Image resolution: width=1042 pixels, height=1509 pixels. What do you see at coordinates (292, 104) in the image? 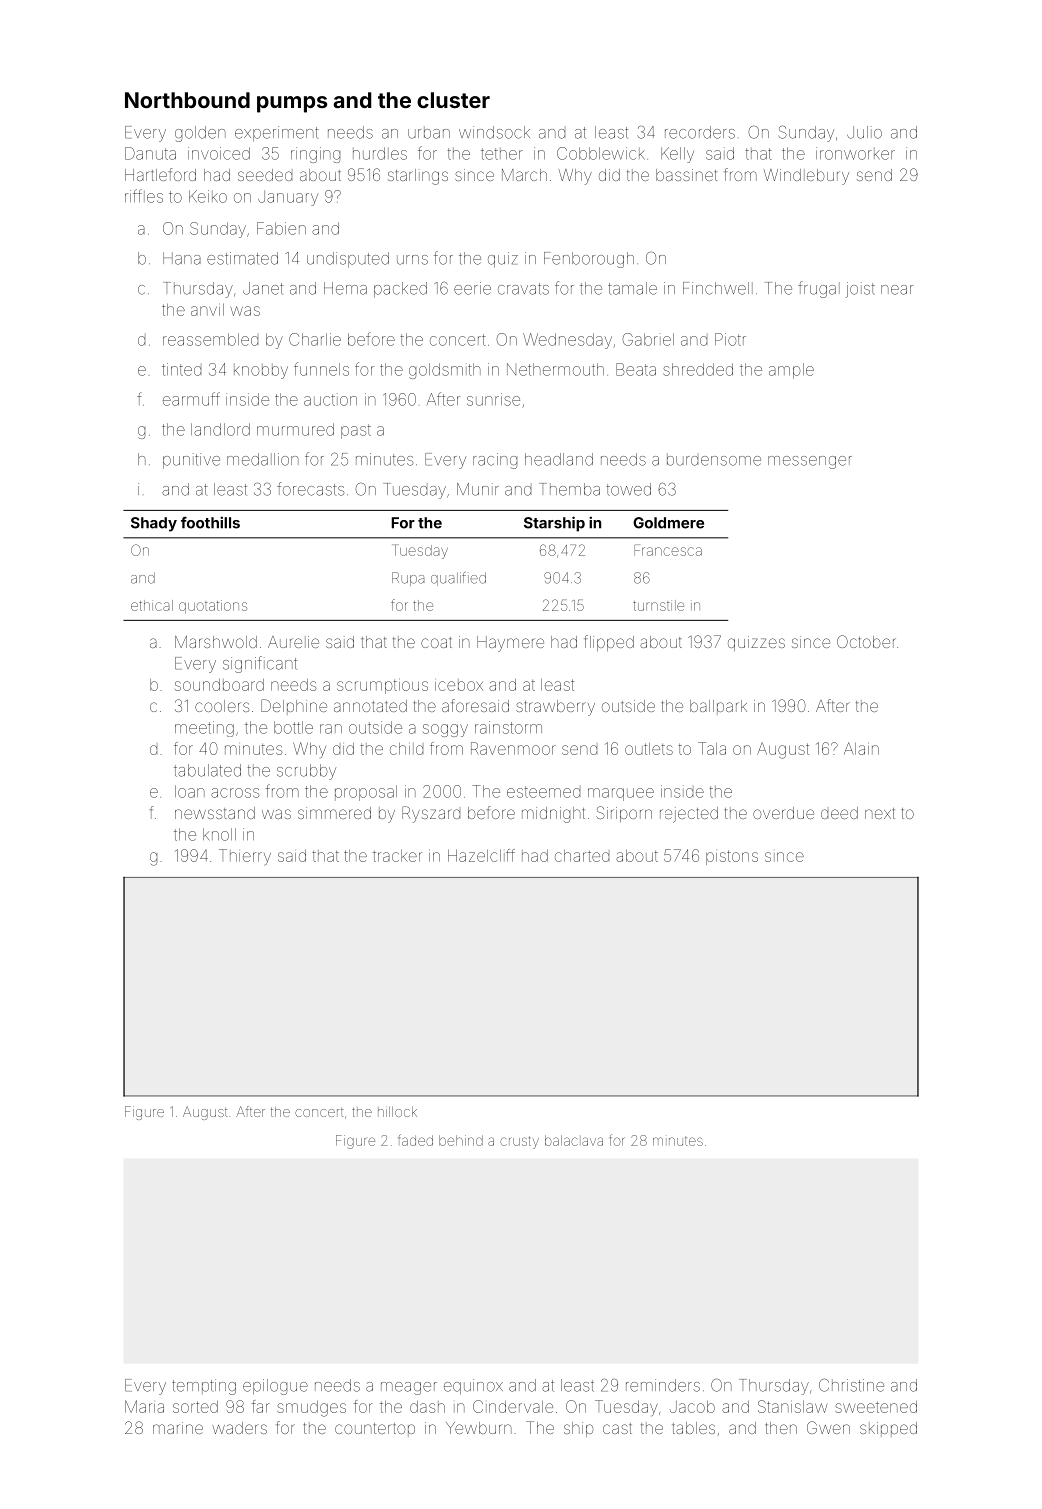
I see `pumps` at bounding box center [292, 104].
